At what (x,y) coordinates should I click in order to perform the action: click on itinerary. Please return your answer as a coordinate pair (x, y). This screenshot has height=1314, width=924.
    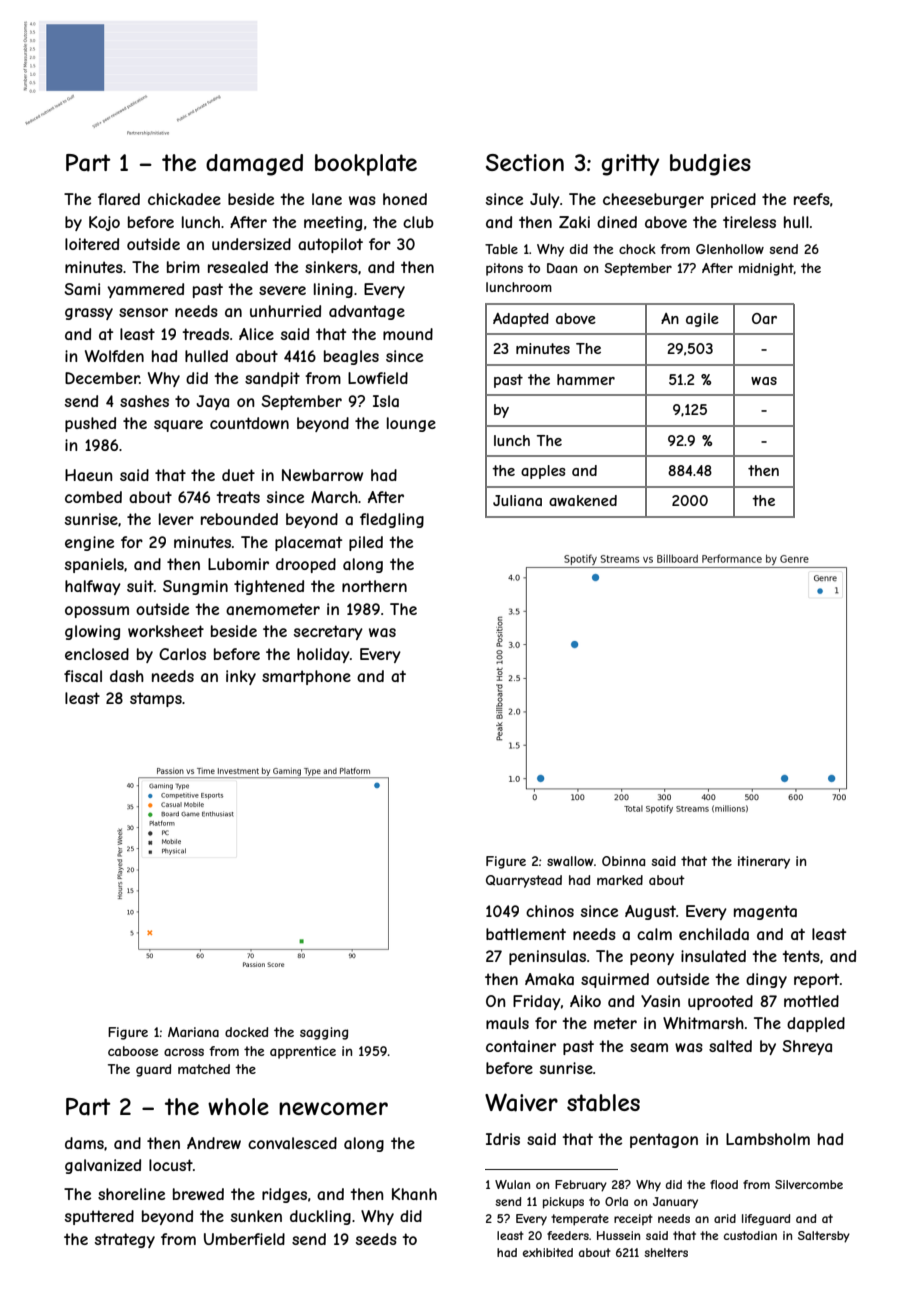
    Looking at the image, I should click on (764, 862).
